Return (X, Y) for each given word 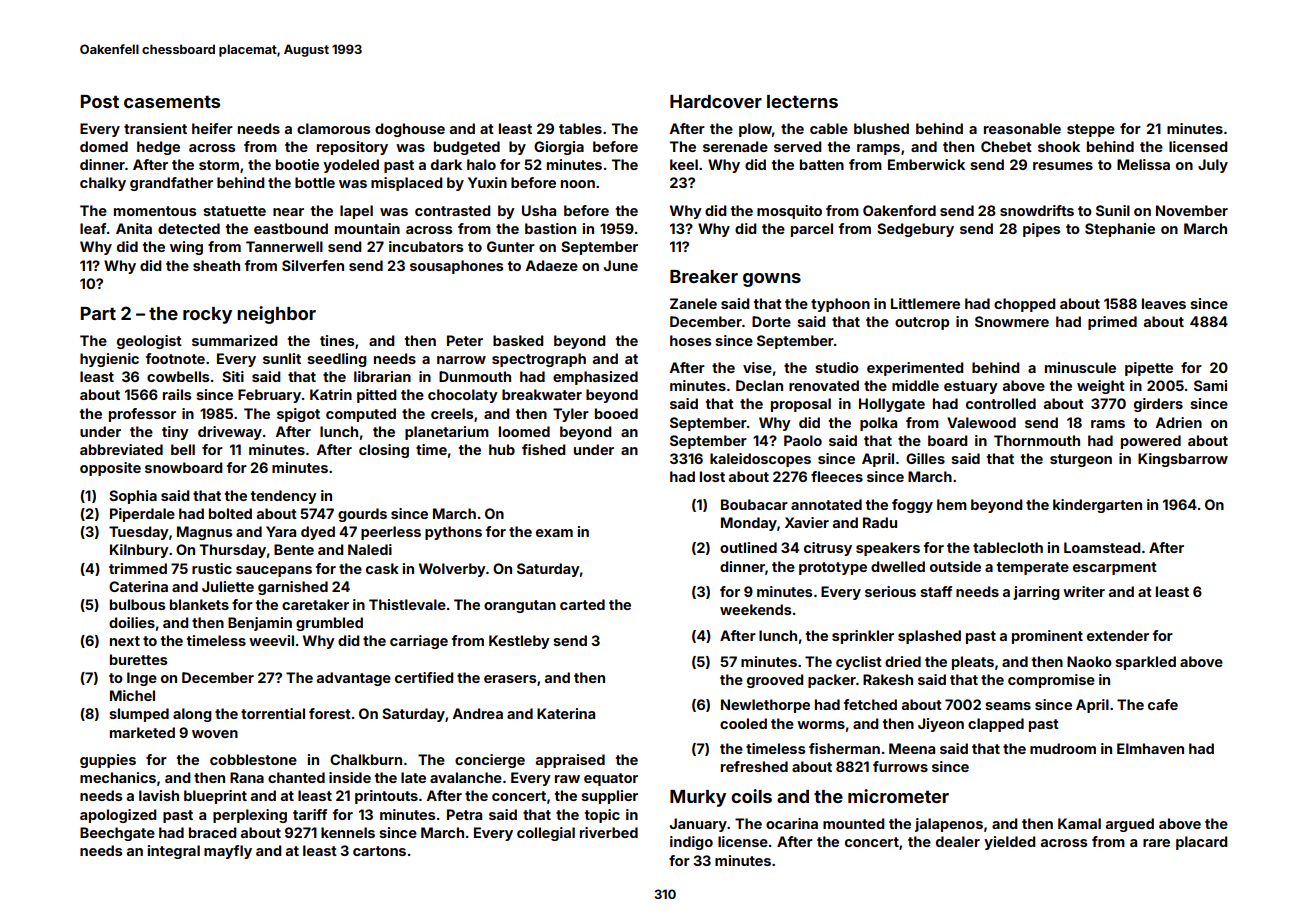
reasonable (1022, 128)
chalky (103, 184)
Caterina (138, 586)
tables (580, 128)
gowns (772, 280)
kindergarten (1097, 506)
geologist (149, 342)
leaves (1164, 303)
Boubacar (754, 504)
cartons (379, 851)
